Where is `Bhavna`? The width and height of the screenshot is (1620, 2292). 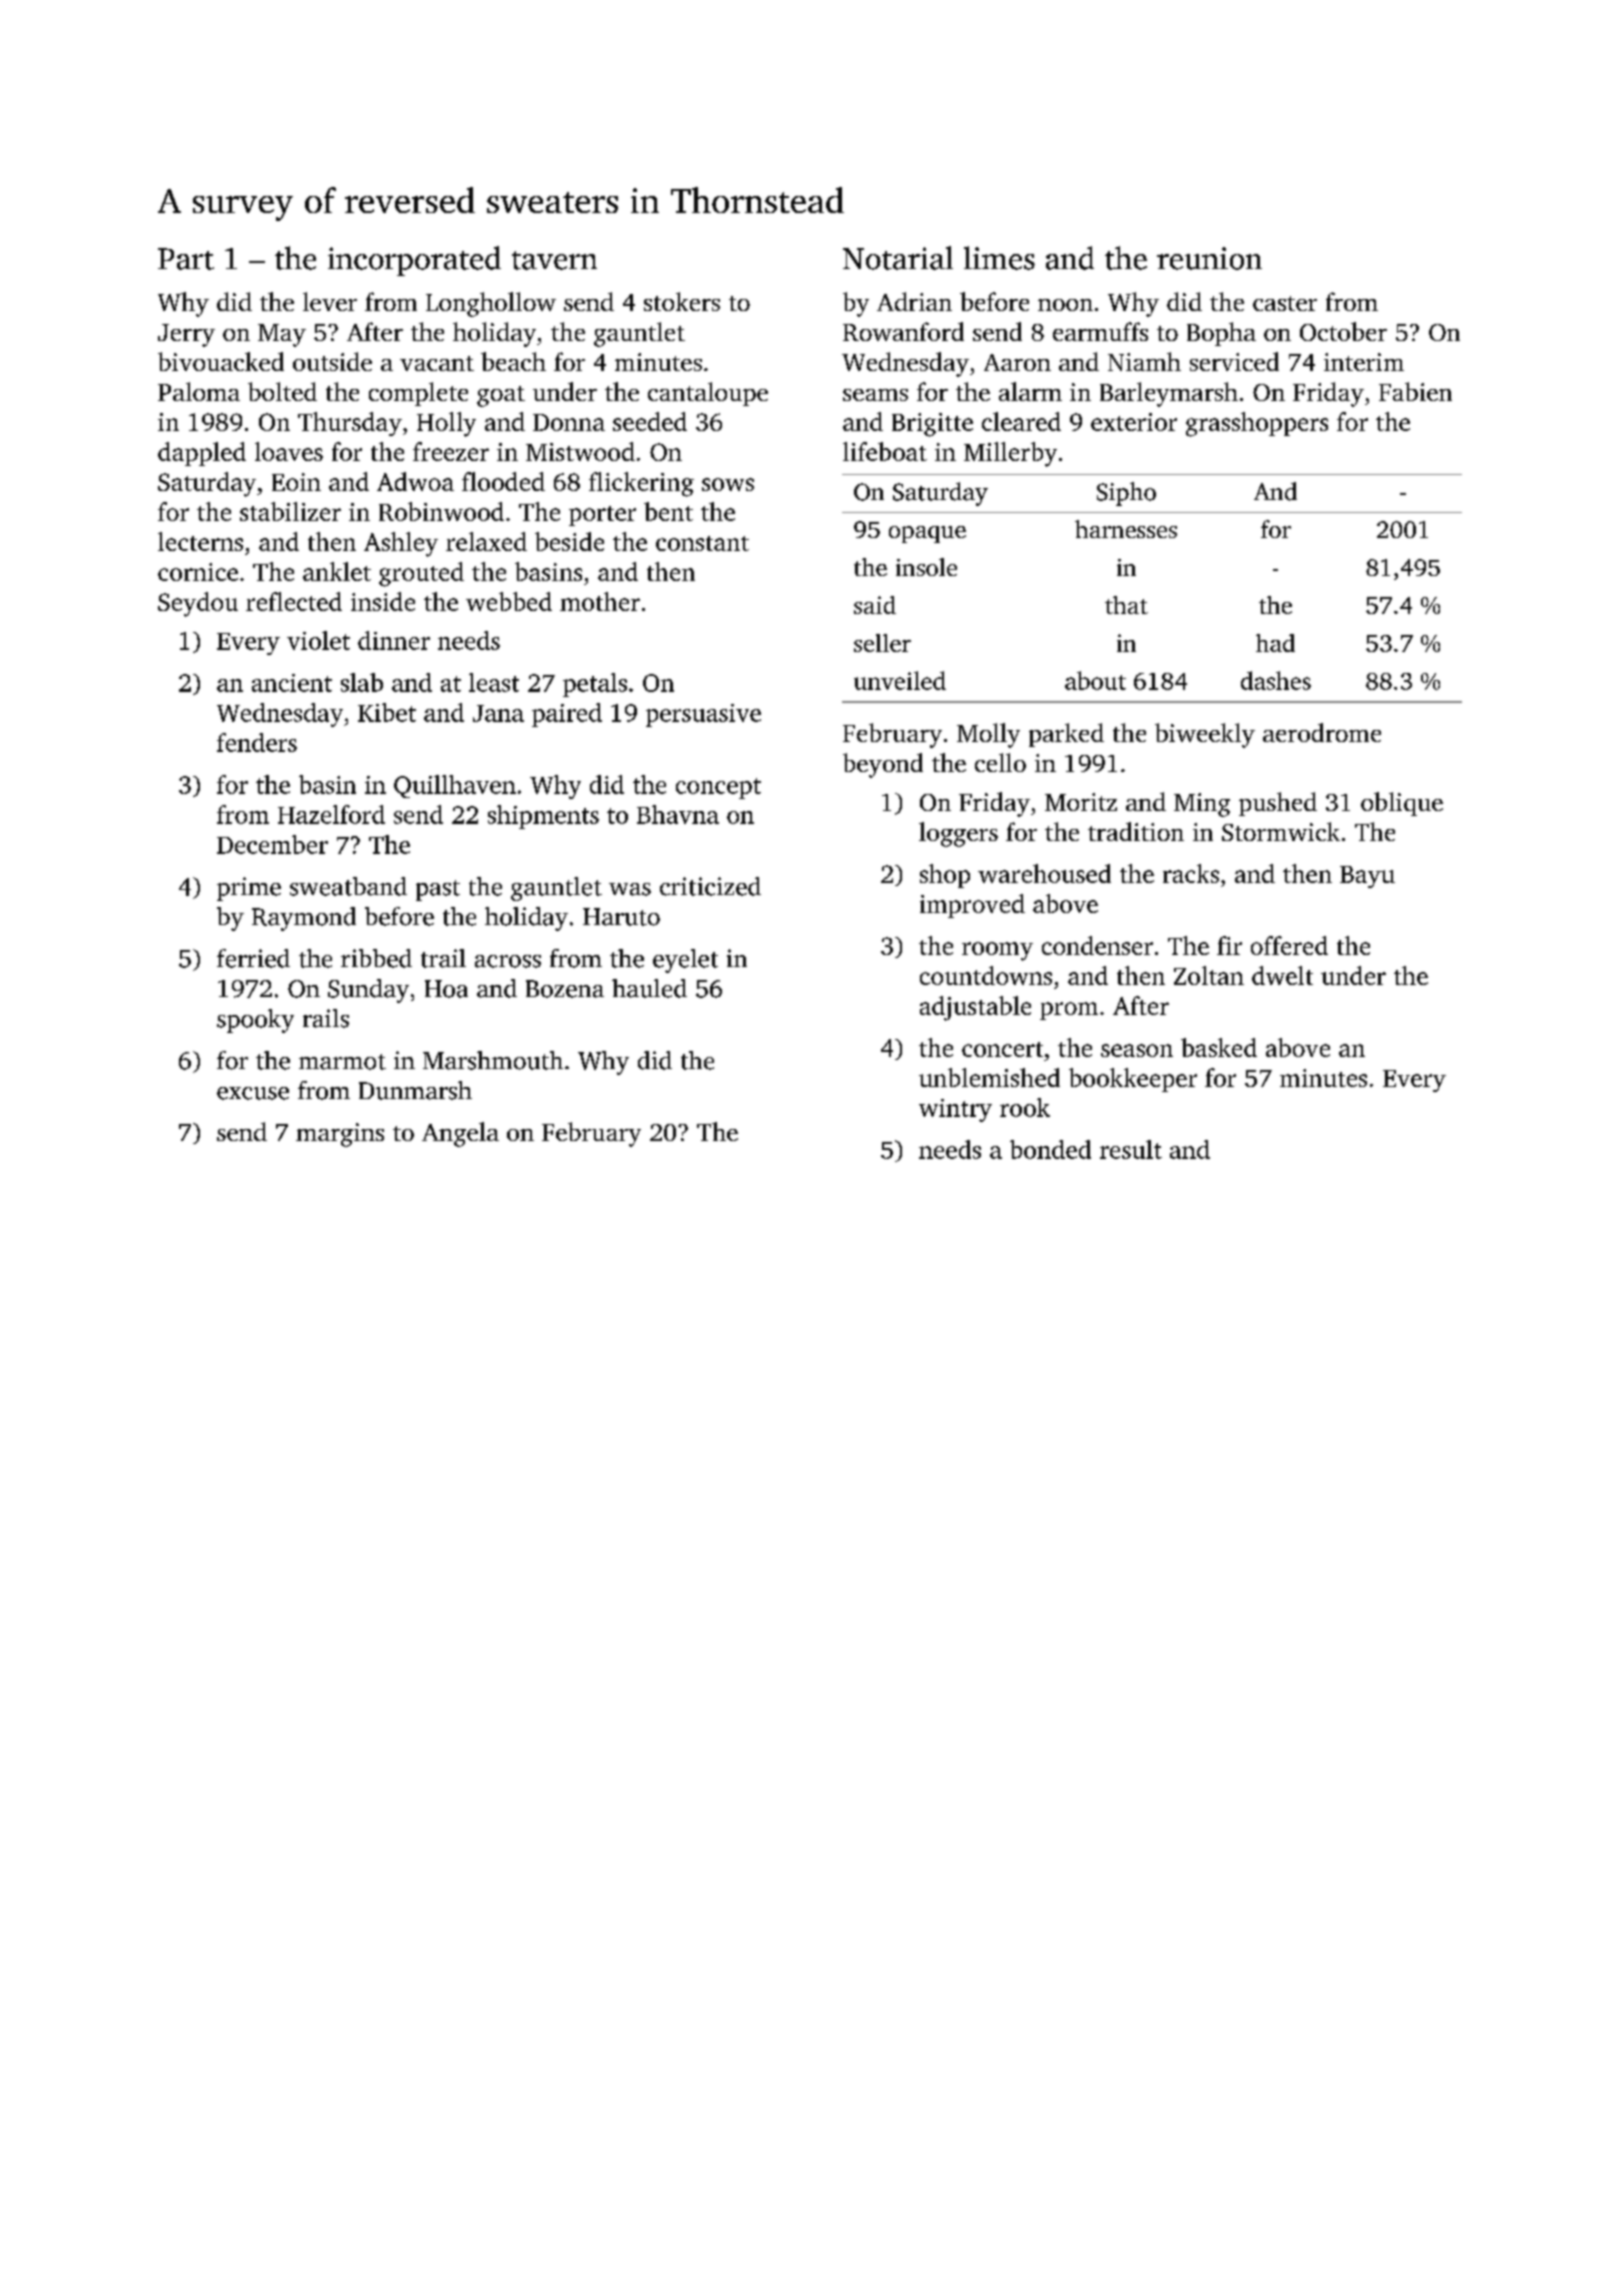 Bhavna is located at coordinates (678, 814).
